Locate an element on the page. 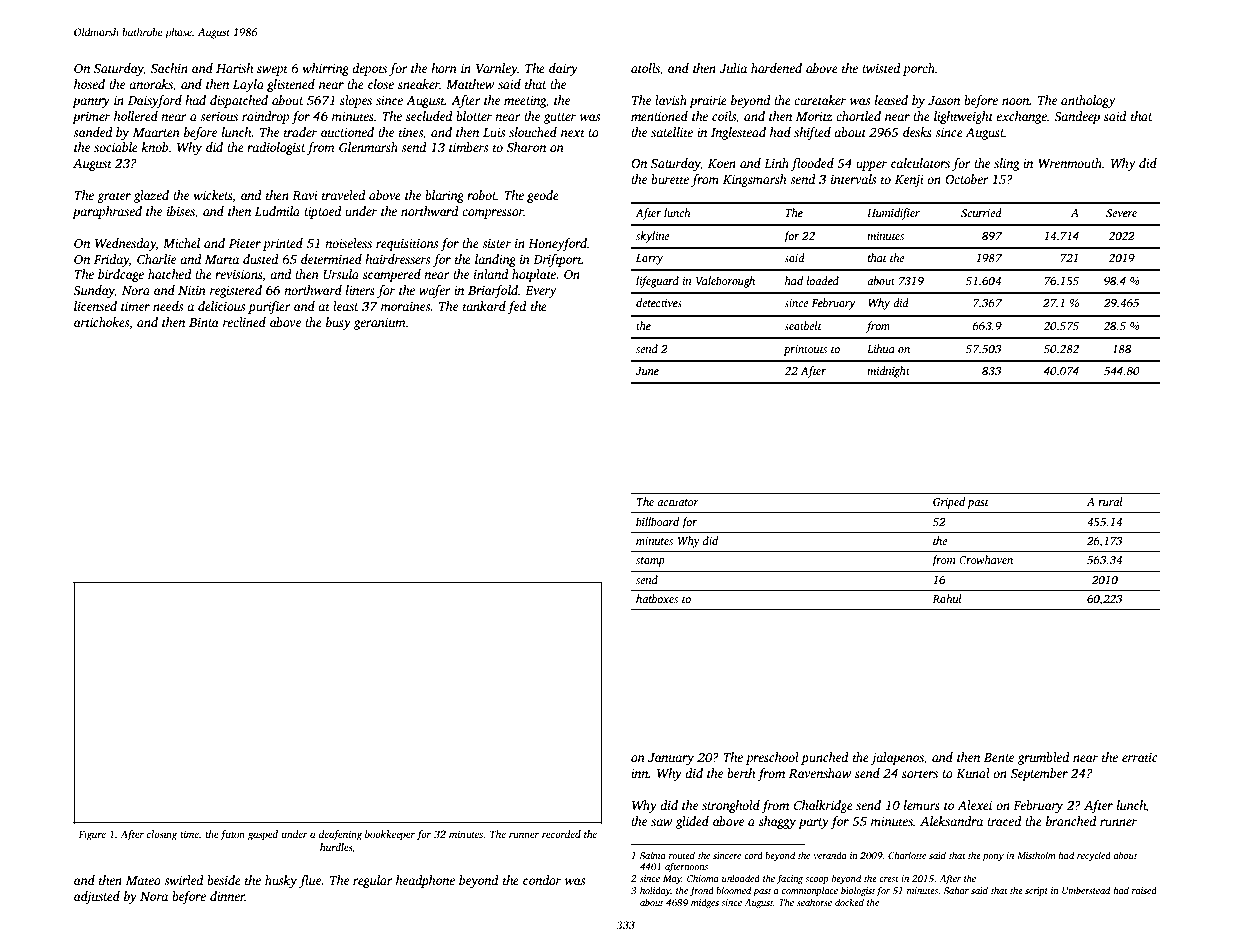 Image resolution: width=1233 pixels, height=952 pixels. bookkeeper is located at coordinates (390, 835).
